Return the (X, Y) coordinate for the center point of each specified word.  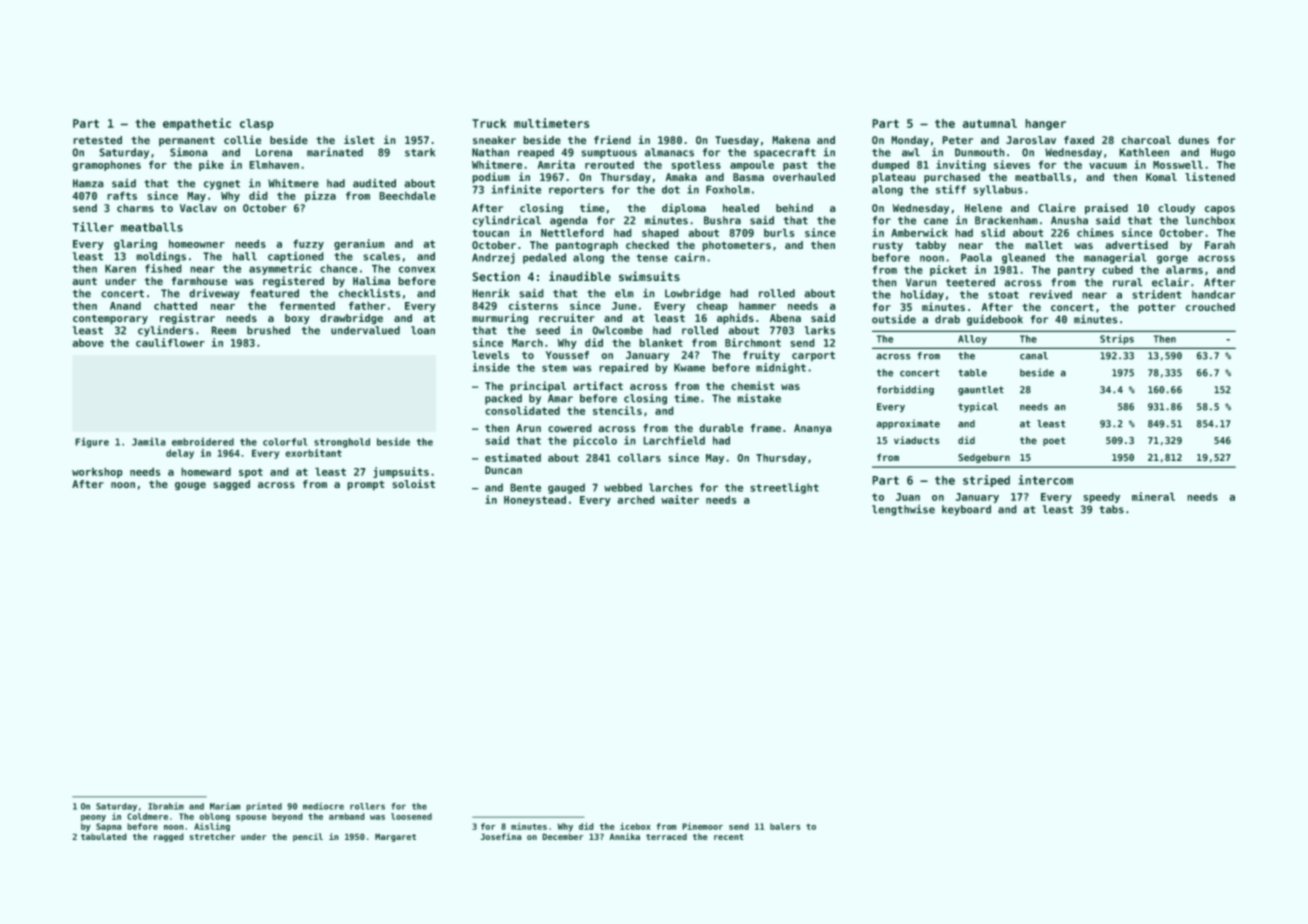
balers (785, 826)
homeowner (197, 243)
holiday (922, 295)
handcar (1214, 294)
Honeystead (535, 500)
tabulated (104, 836)
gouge (190, 486)
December (562, 836)
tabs (1111, 509)
